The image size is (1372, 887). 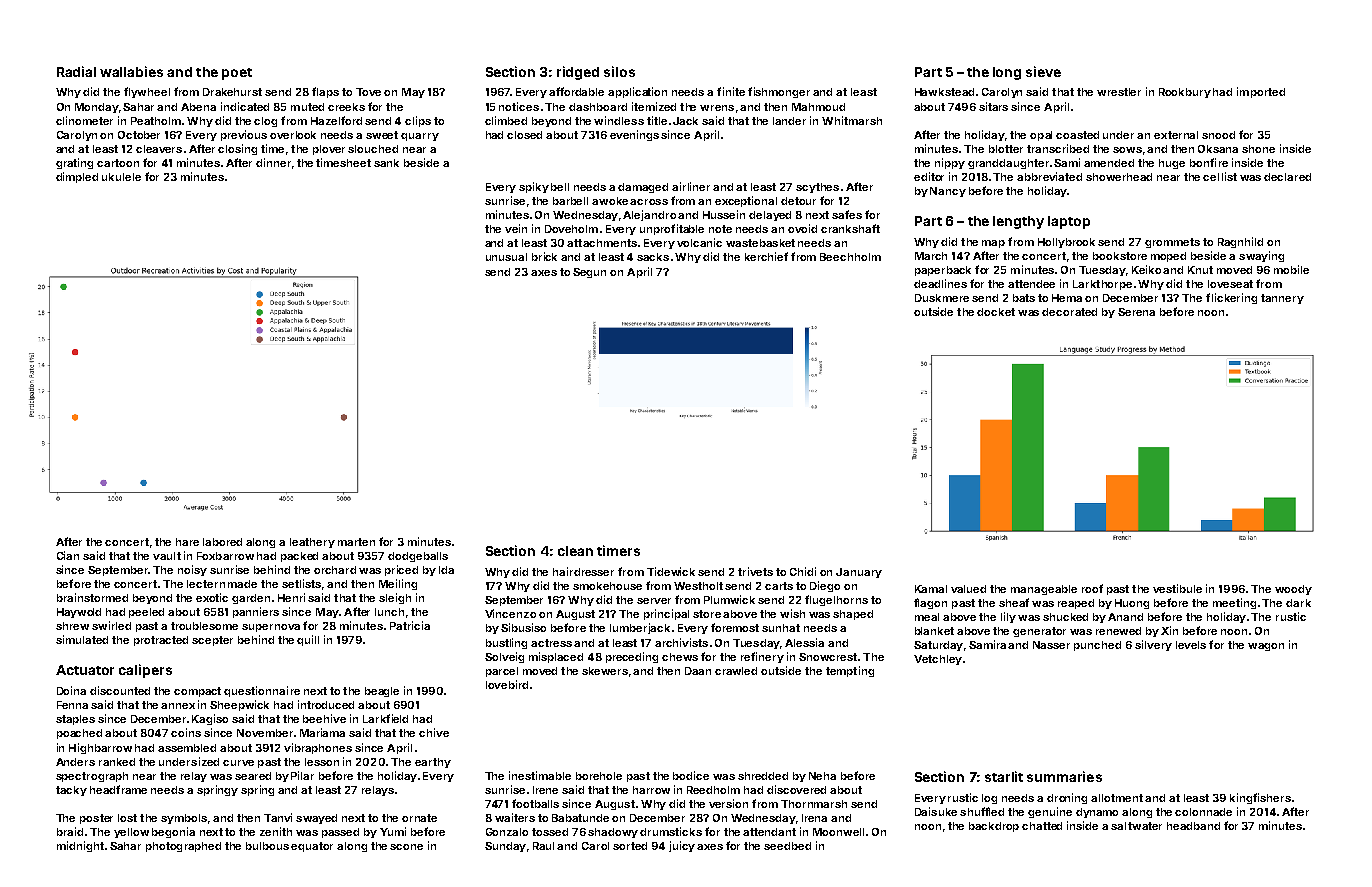 I want to click on labored, so click(x=222, y=542).
